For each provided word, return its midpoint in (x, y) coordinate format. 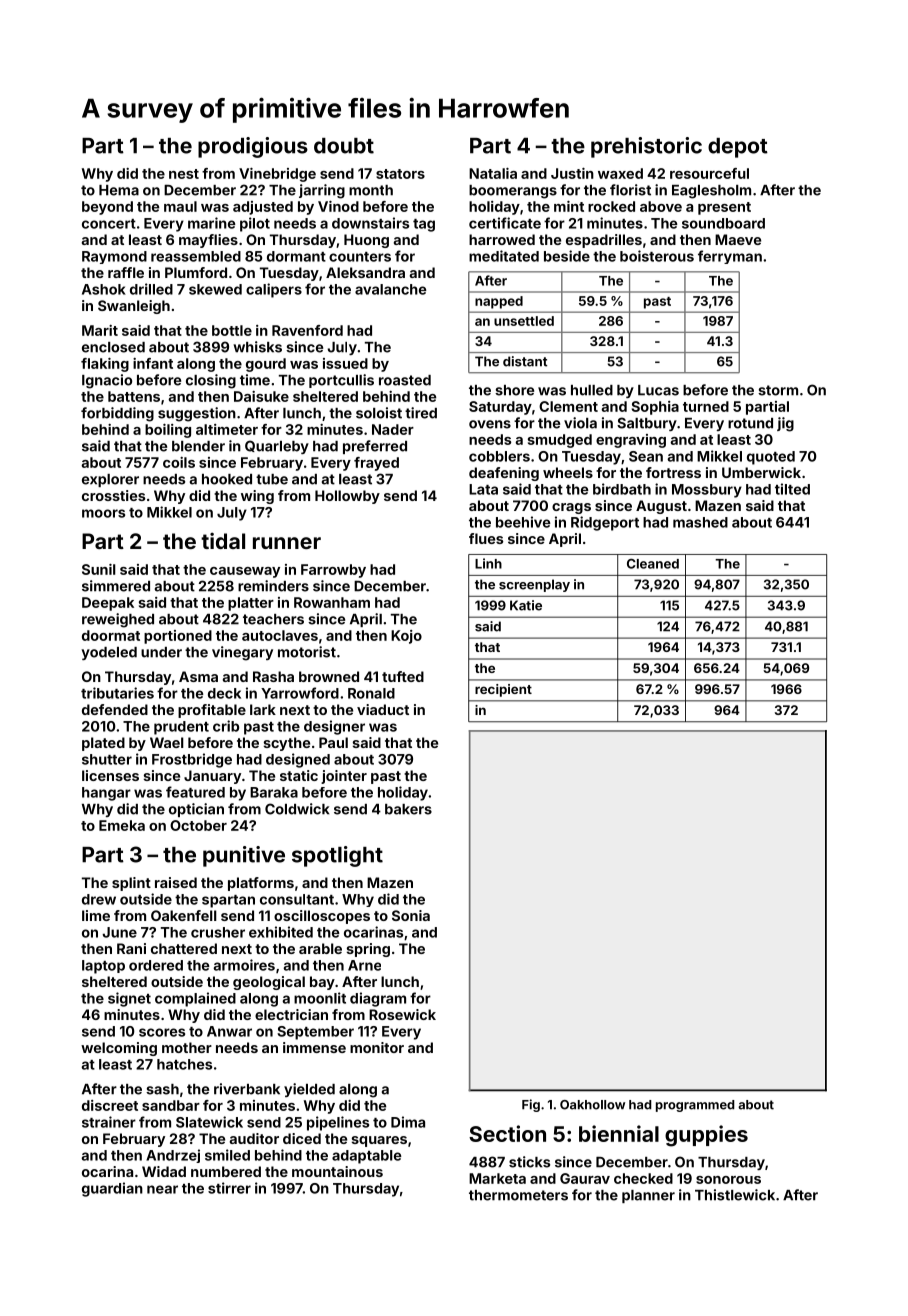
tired (421, 413)
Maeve (738, 239)
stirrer (229, 1188)
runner (287, 543)
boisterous (657, 256)
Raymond (114, 257)
